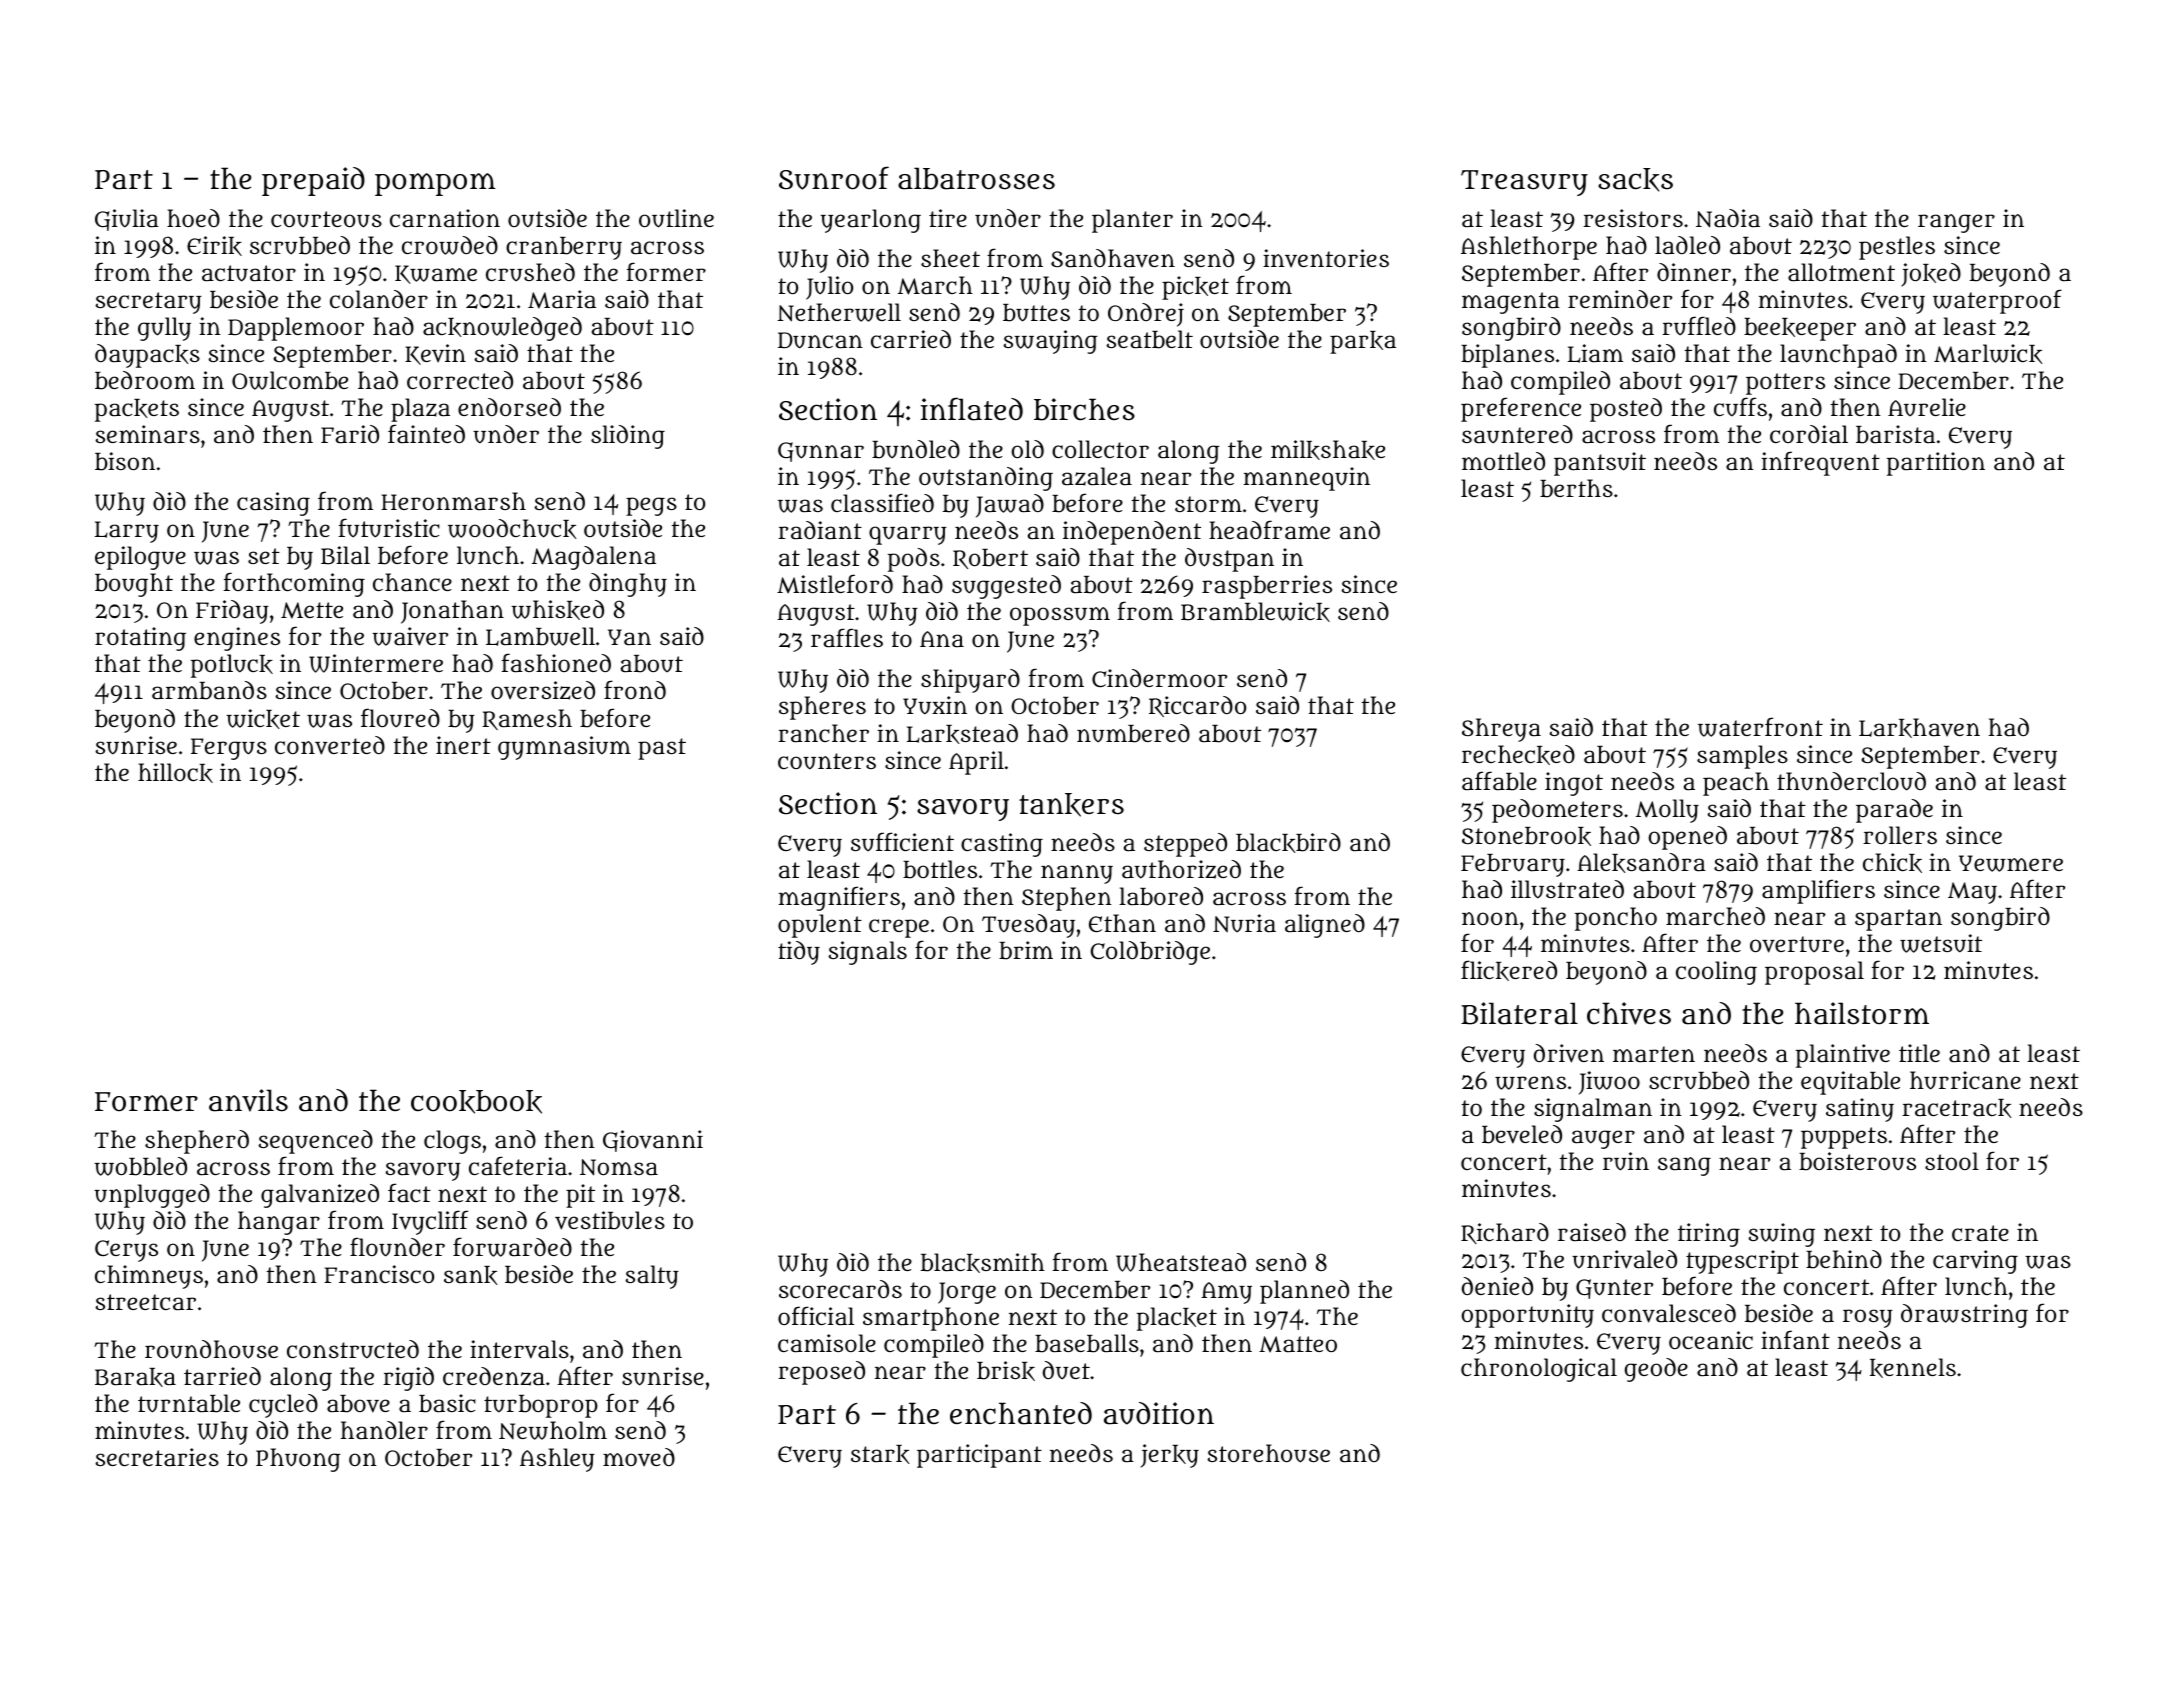 This screenshot has width=2178, height=1683. What do you see at coordinates (902, 842) in the screenshot?
I see `sufficient` at bounding box center [902, 842].
